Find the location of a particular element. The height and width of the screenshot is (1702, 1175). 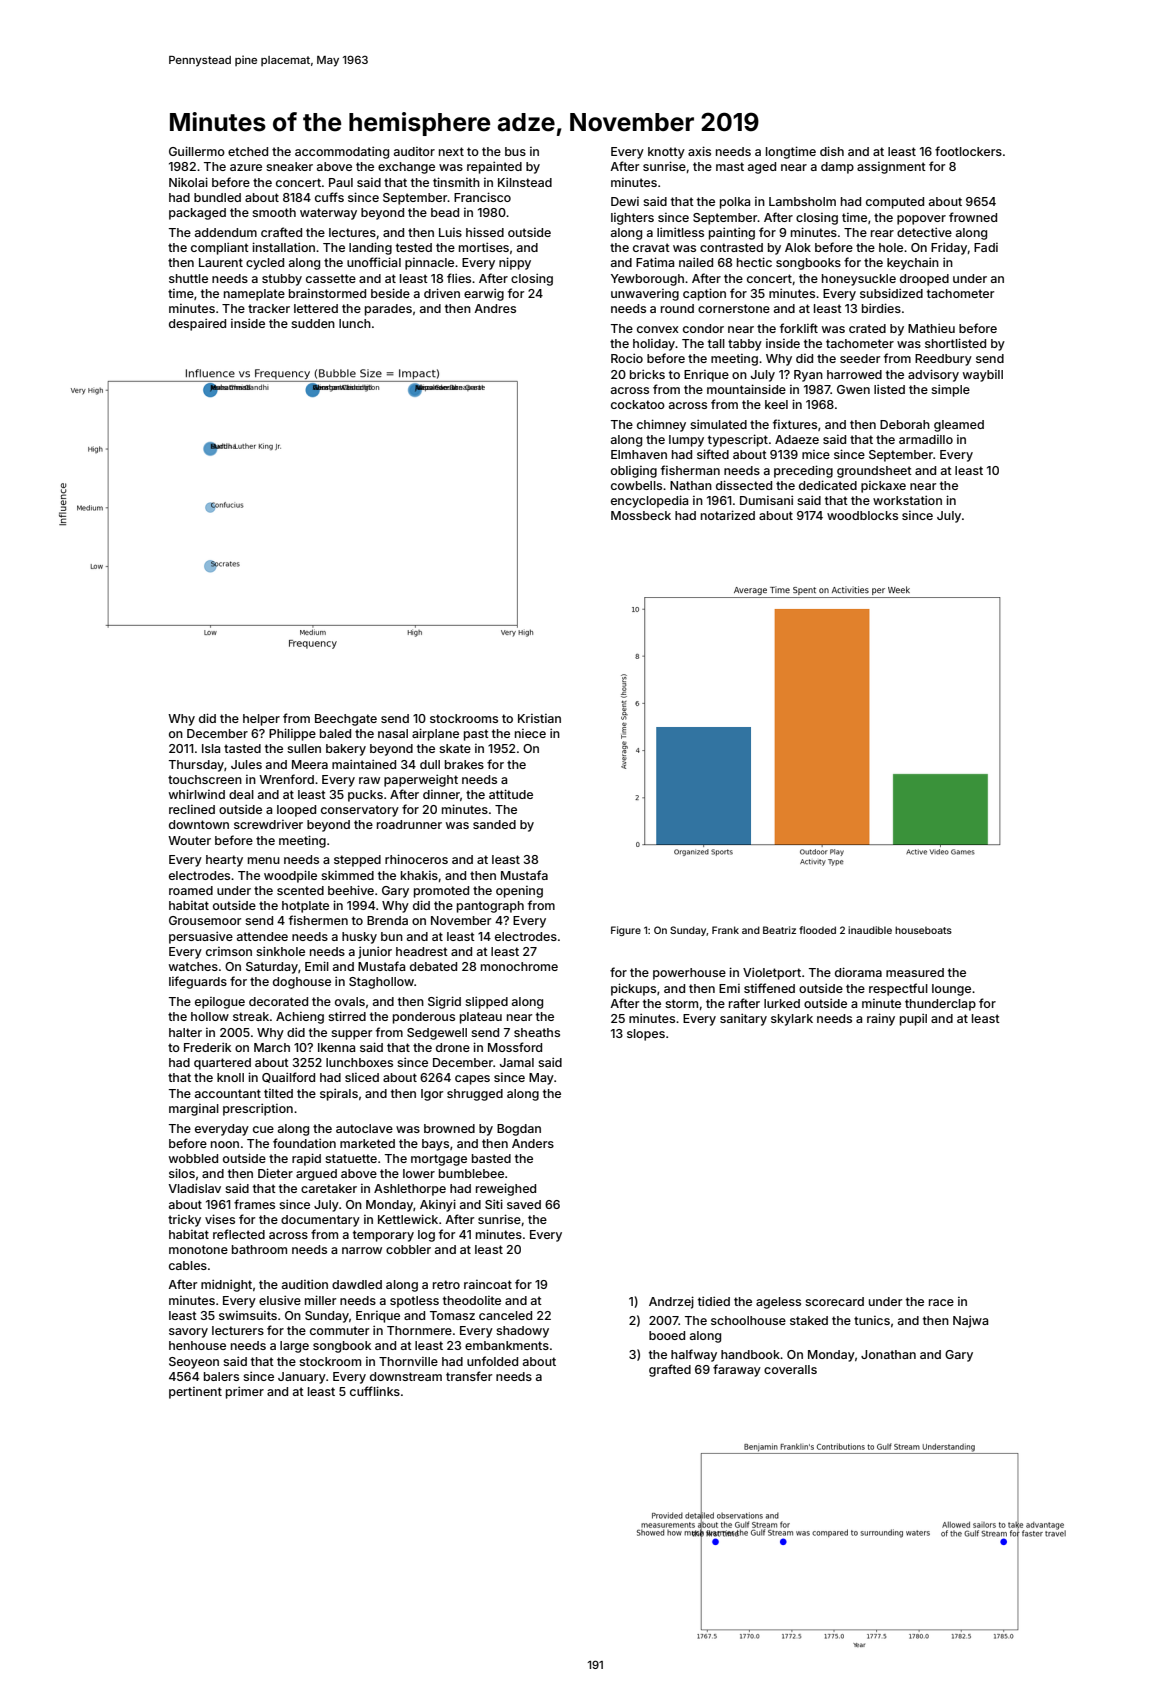

pickaxe is located at coordinates (883, 487).
